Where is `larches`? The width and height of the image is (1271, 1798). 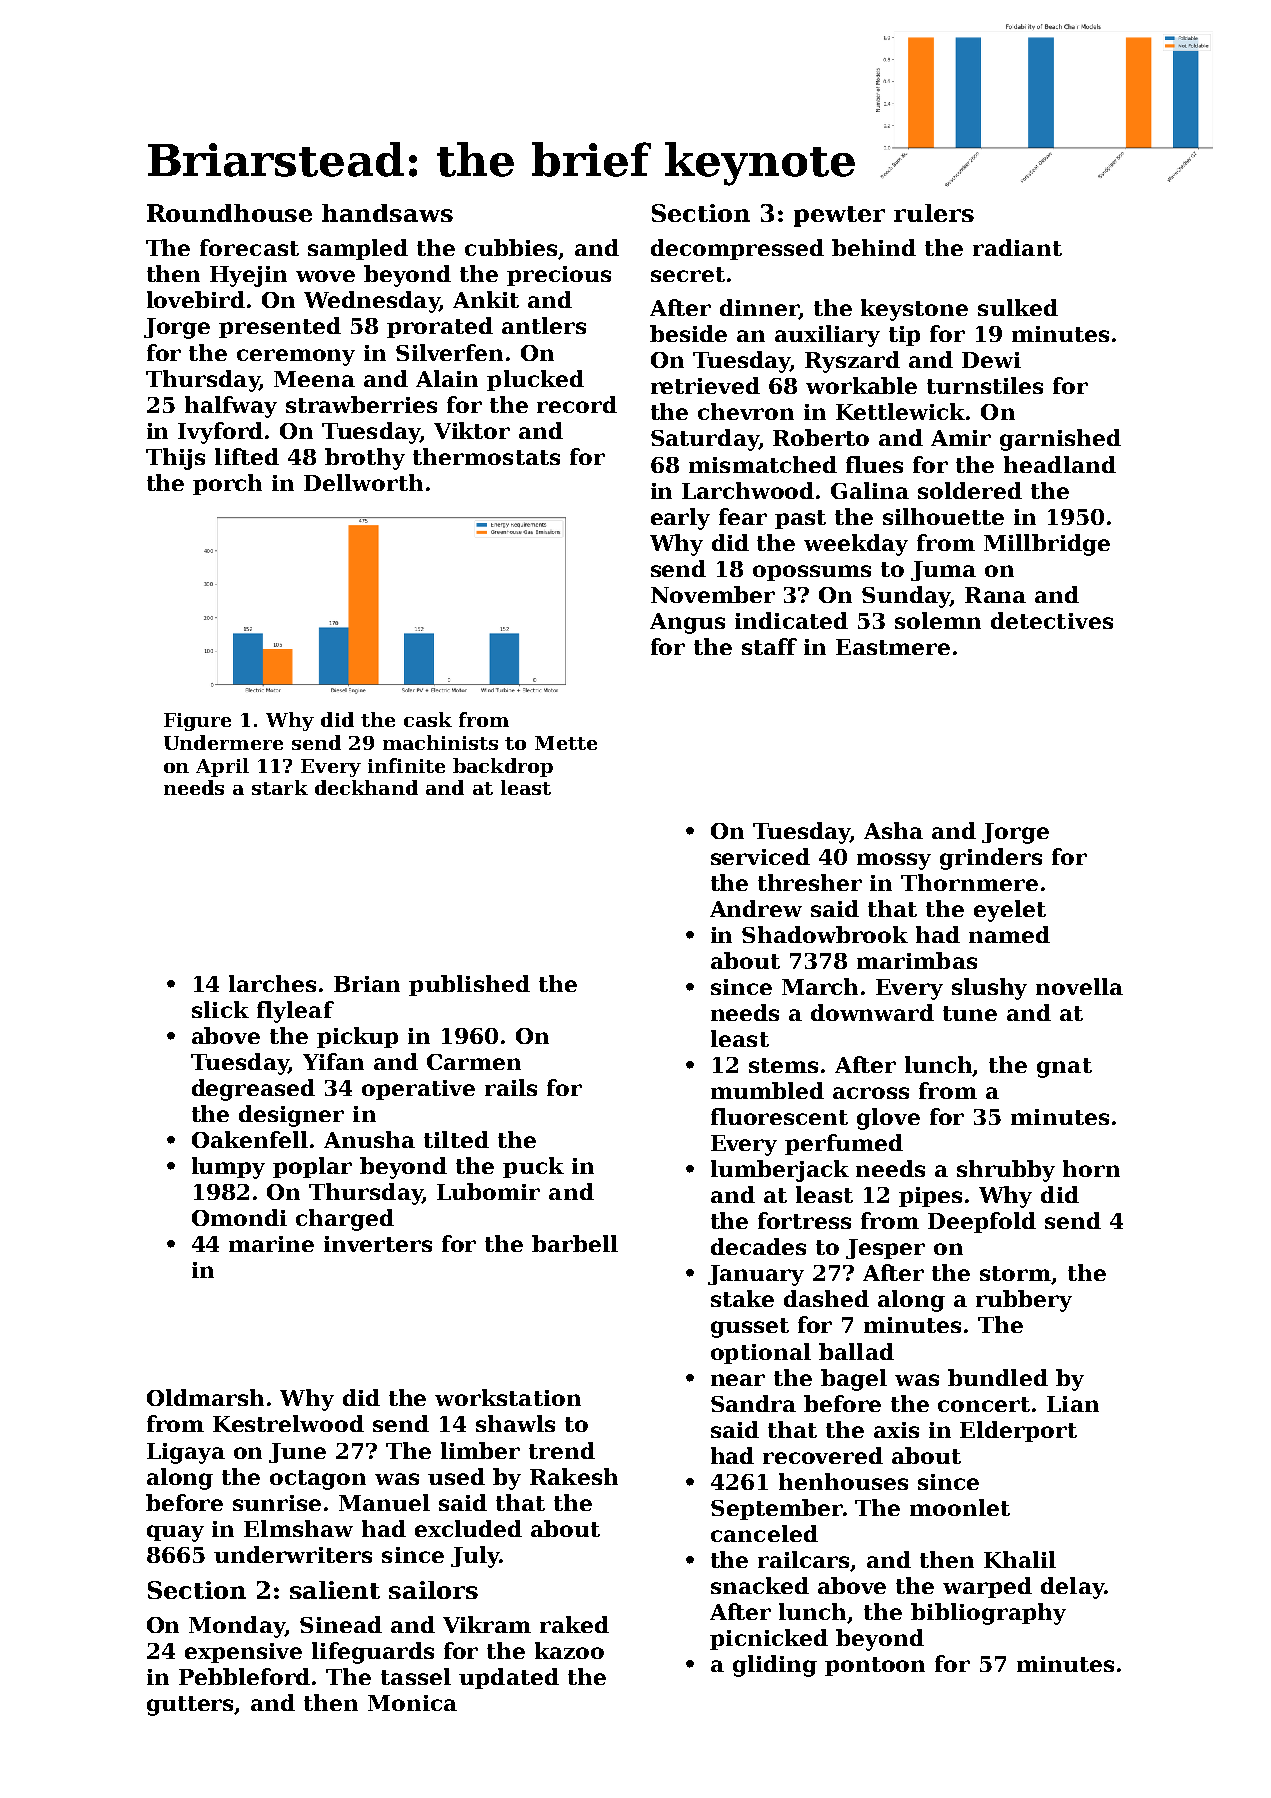
larches is located at coordinates (272, 983).
